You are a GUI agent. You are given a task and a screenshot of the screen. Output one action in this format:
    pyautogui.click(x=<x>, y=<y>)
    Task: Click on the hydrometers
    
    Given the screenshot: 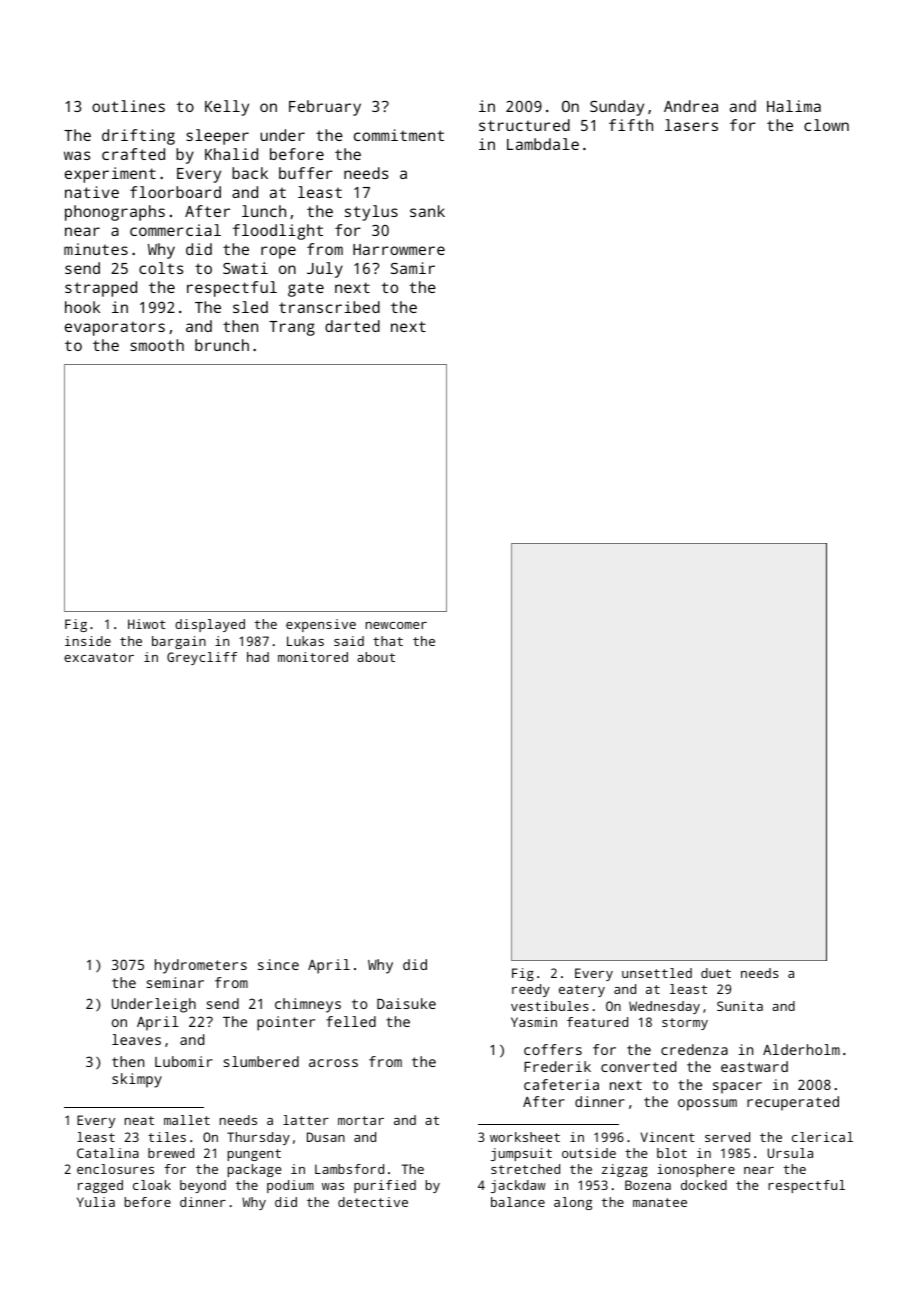 What is the action you would take?
    pyautogui.click(x=201, y=966)
